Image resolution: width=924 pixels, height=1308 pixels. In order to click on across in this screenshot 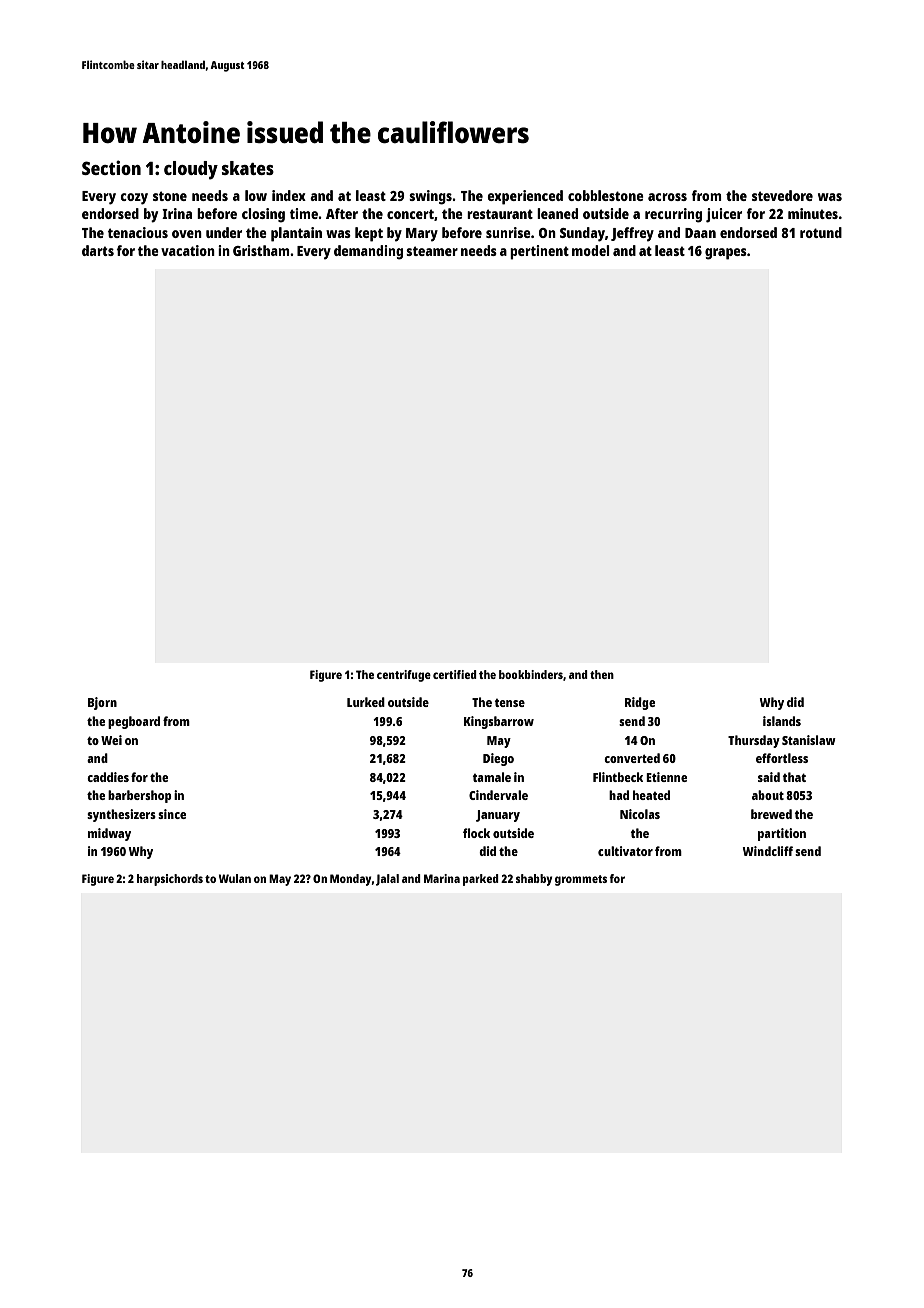, I will do `click(667, 197)`.
